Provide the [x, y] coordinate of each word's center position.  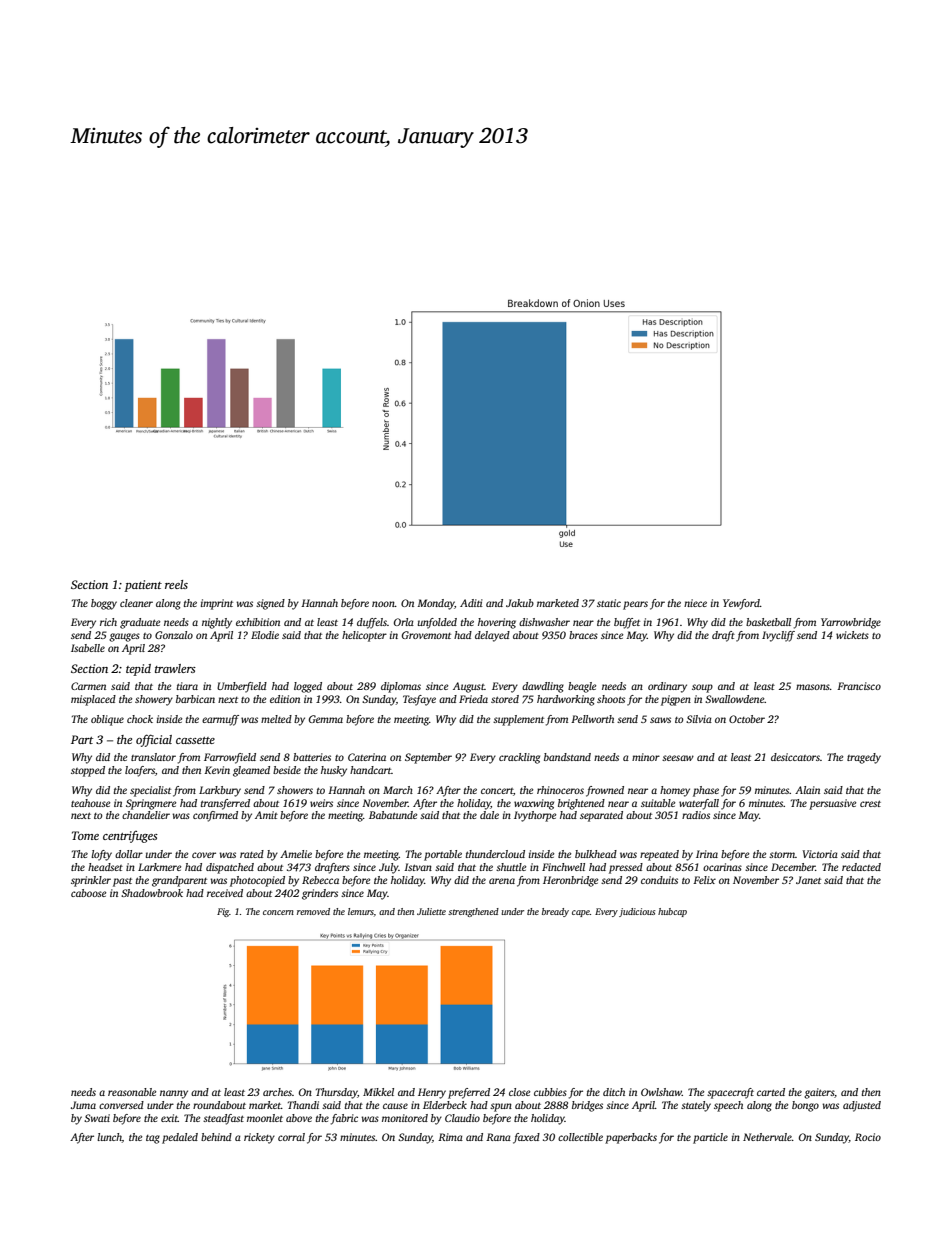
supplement [518, 720]
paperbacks [631, 1138]
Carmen [88, 686]
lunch [109, 1137]
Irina [707, 854]
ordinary [667, 687]
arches [277, 1092]
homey [675, 791]
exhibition [258, 622]
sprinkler [91, 881]
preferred [469, 1093]
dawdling [543, 687]
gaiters [819, 1093]
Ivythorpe [535, 816]
